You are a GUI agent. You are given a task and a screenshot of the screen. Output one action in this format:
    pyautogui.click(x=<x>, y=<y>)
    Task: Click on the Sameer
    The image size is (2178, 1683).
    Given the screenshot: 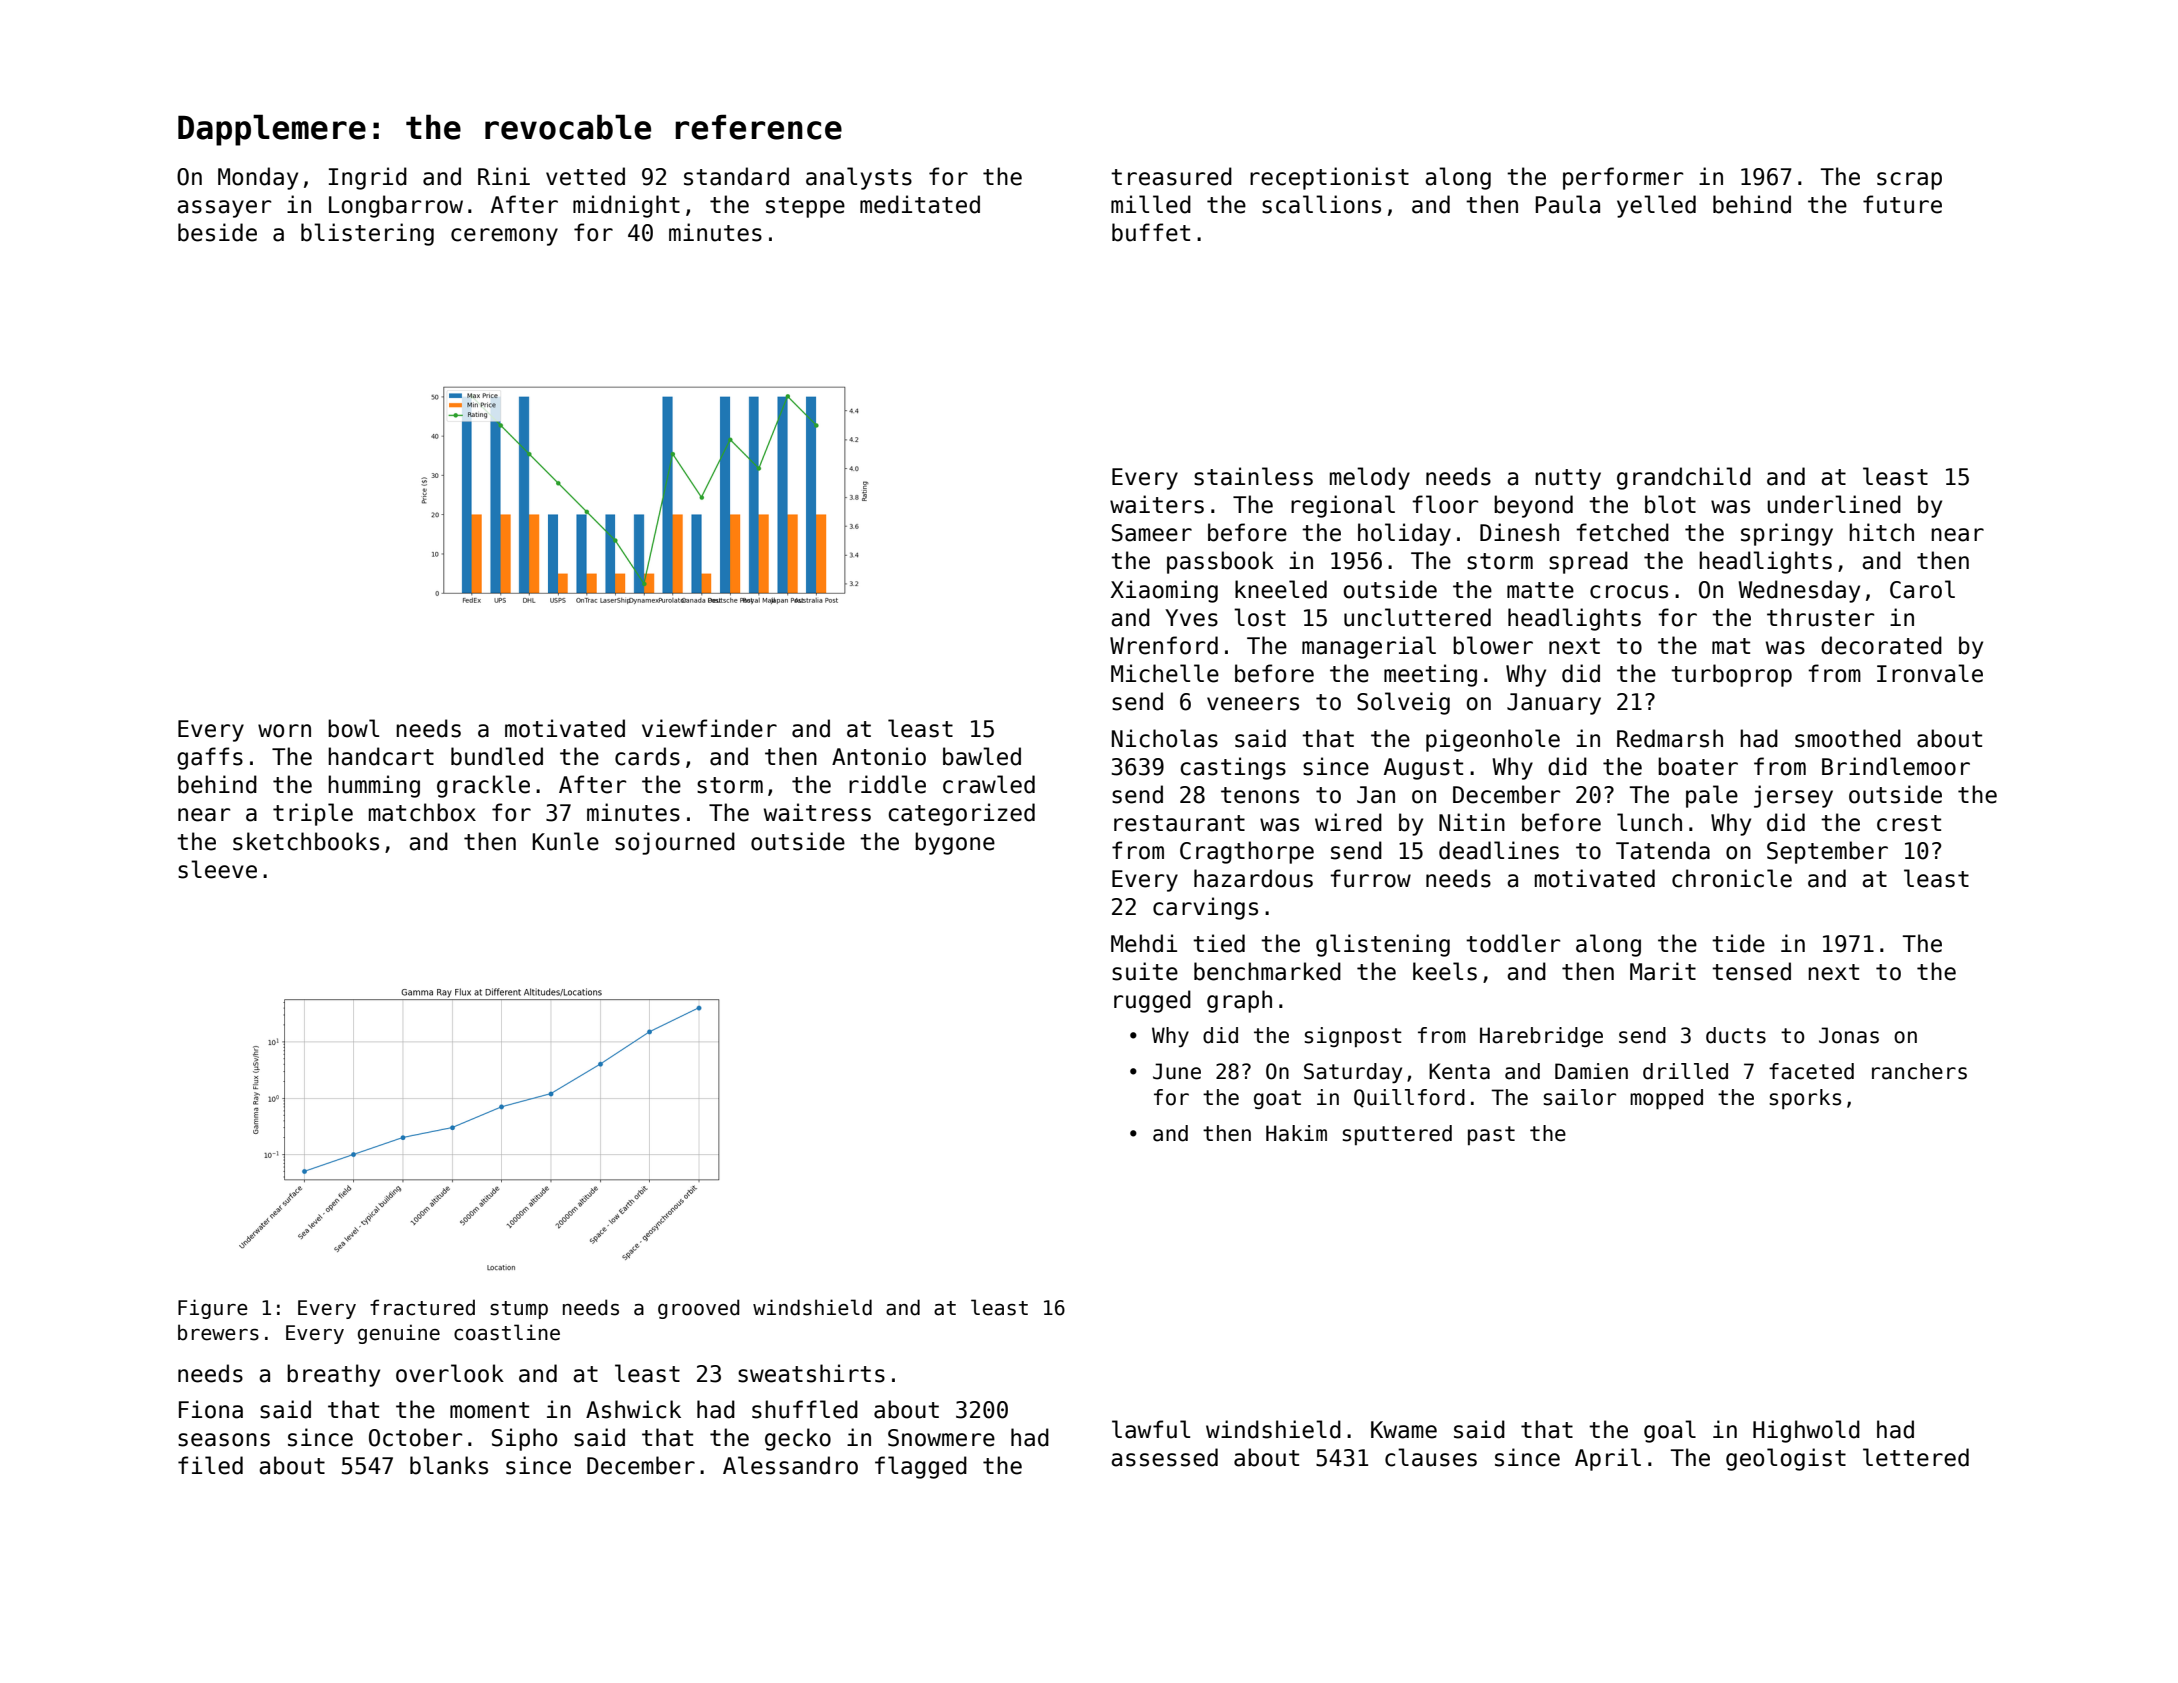 What is the action you would take?
    pyautogui.click(x=1152, y=533)
